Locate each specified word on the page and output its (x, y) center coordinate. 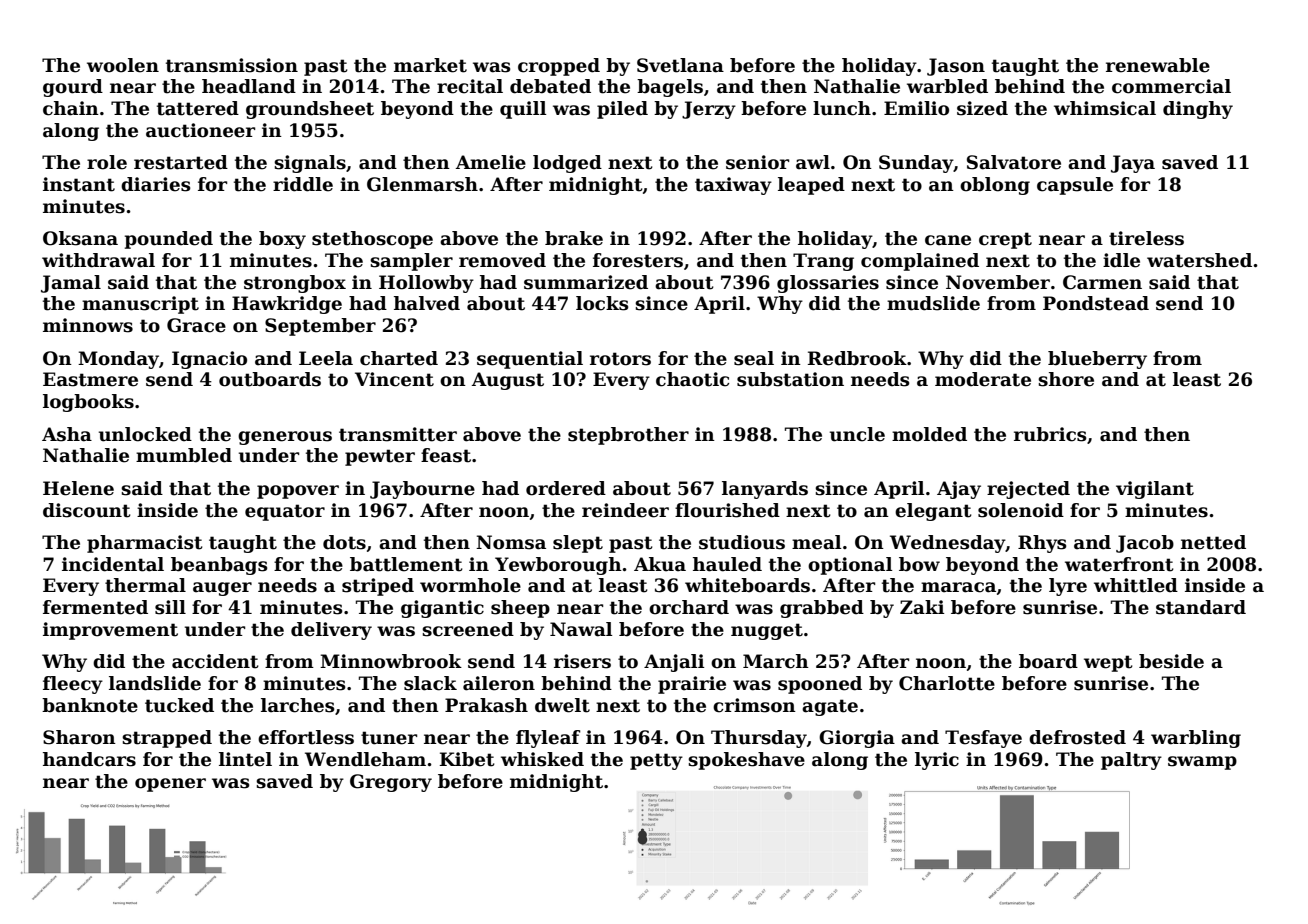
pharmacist (145, 544)
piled (622, 110)
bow (919, 564)
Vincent (394, 379)
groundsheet (310, 110)
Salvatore (1014, 162)
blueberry (1097, 360)
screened (468, 629)
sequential (530, 360)
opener (170, 785)
